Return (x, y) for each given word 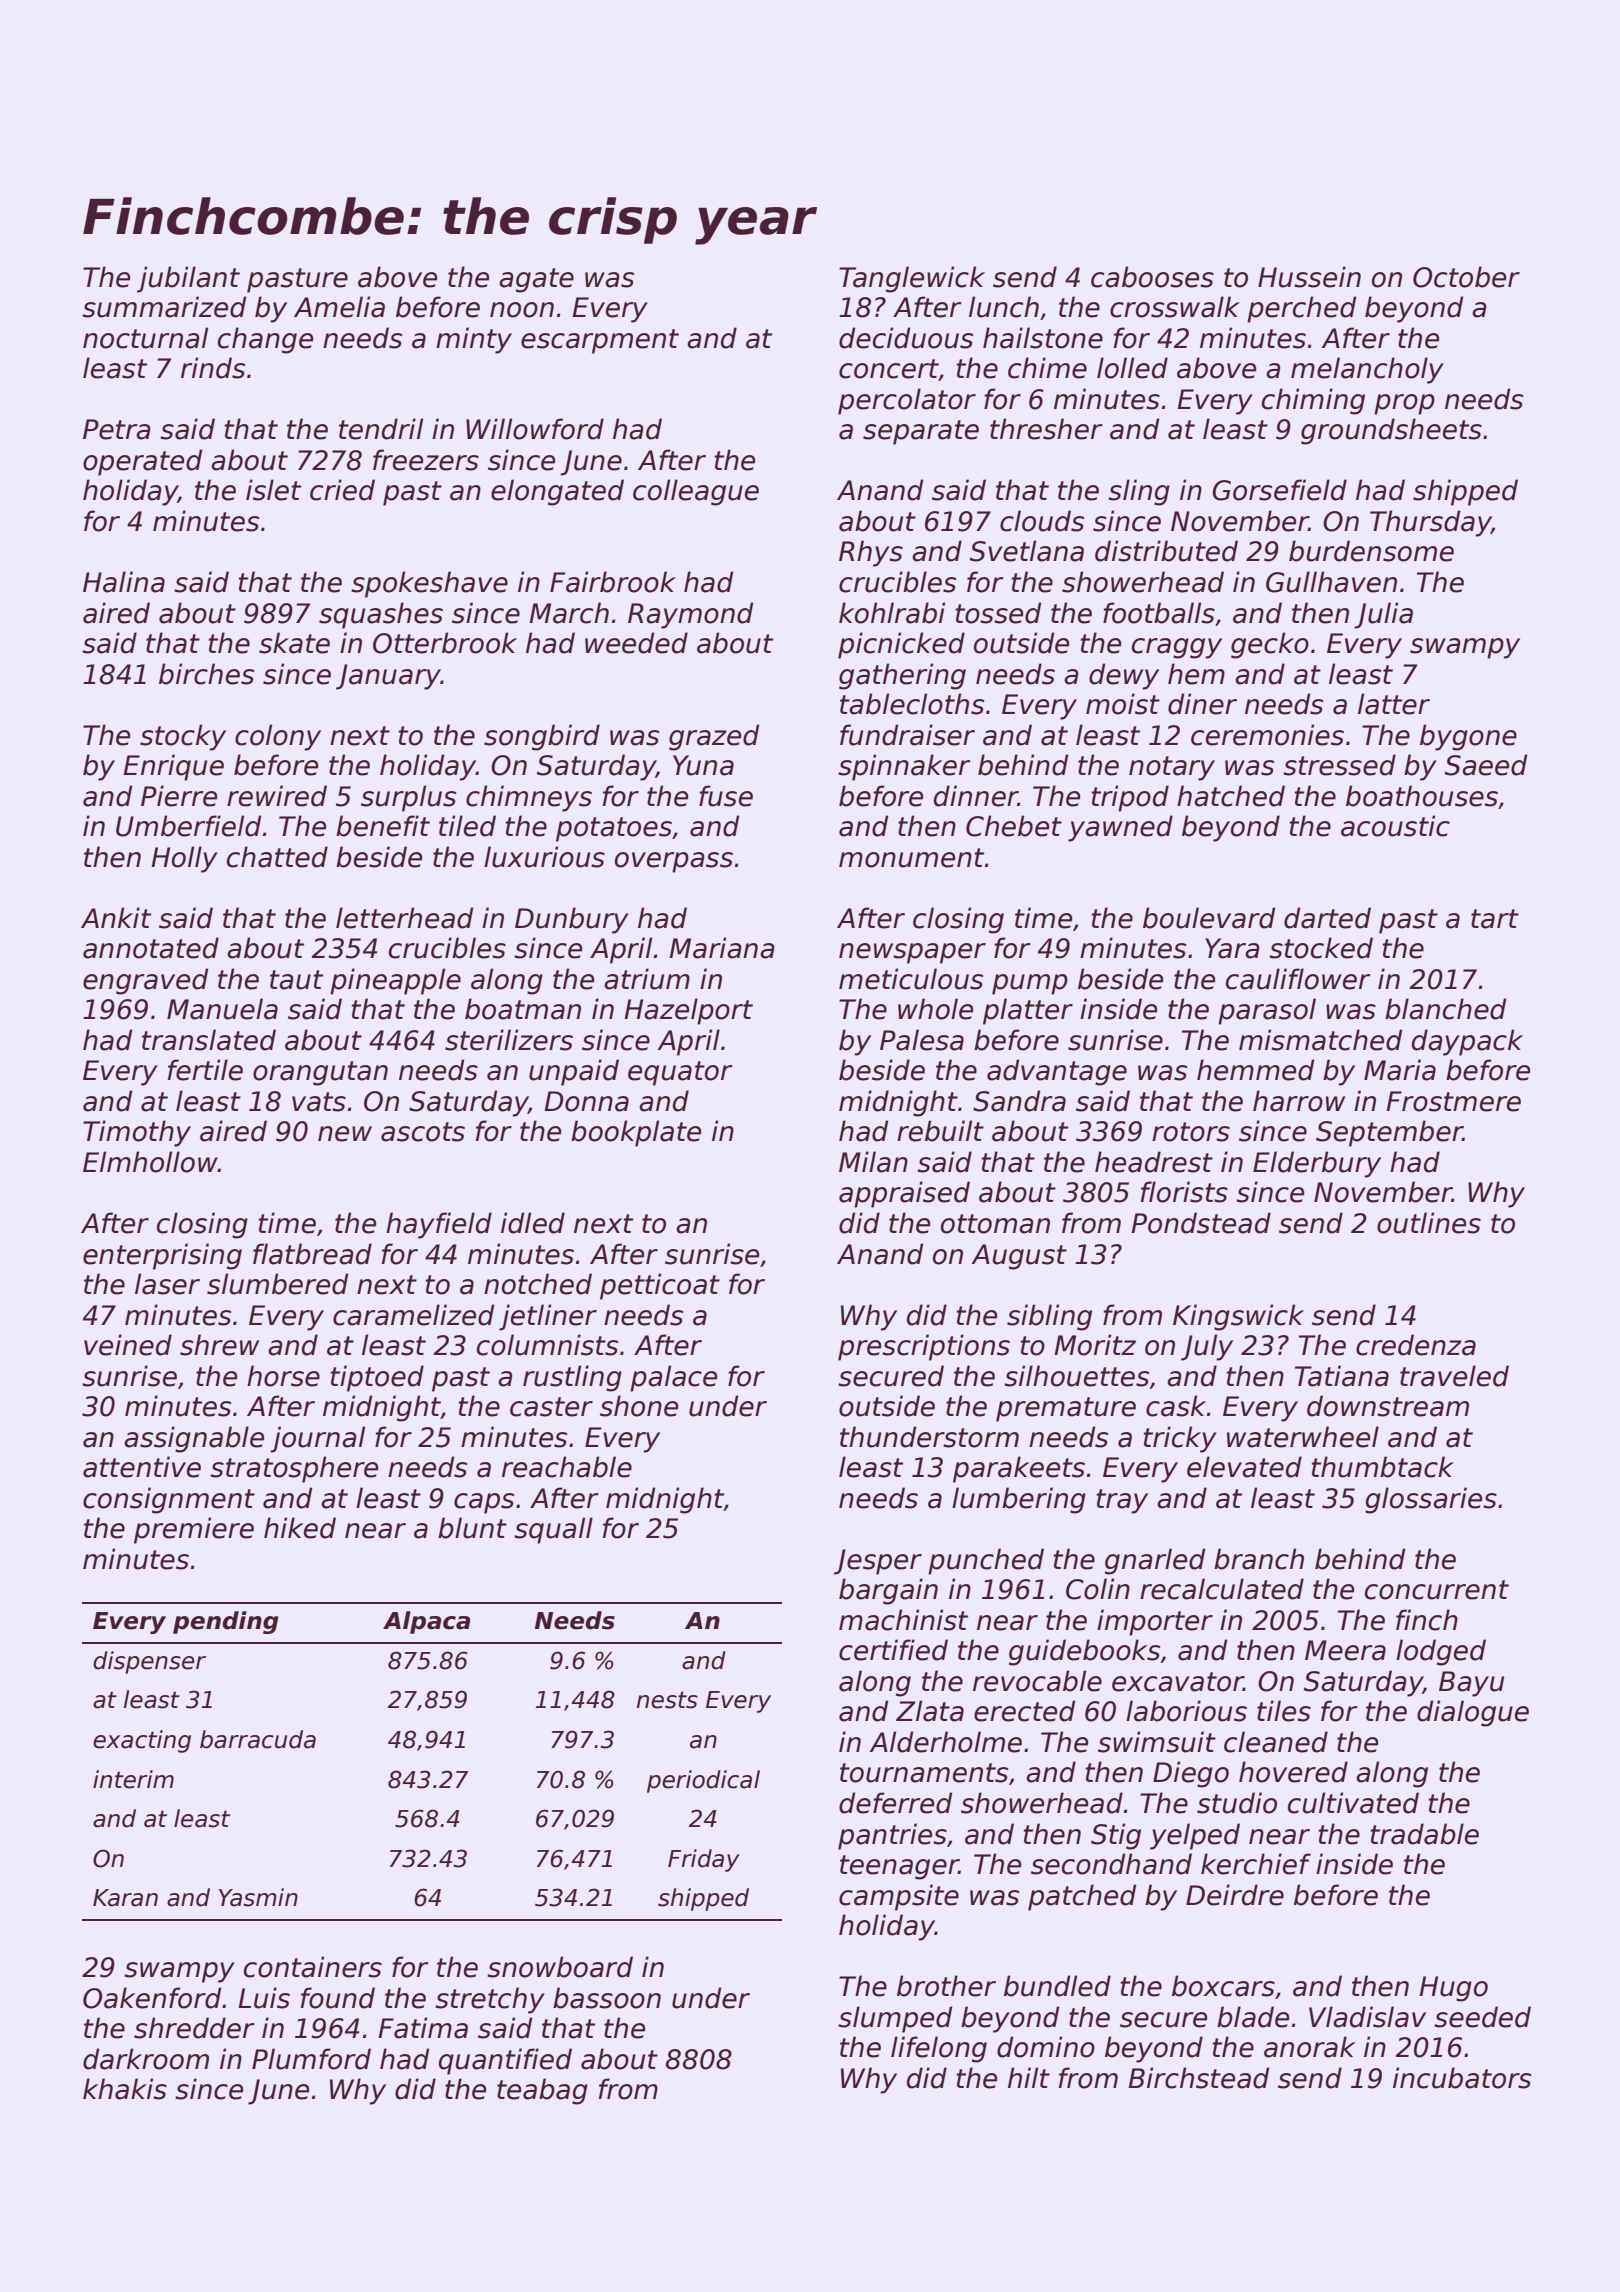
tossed (998, 613)
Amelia (339, 307)
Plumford (311, 2059)
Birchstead (1198, 2078)
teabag (542, 2091)
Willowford (535, 429)
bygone (1468, 737)
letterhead (404, 918)
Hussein (1309, 277)
